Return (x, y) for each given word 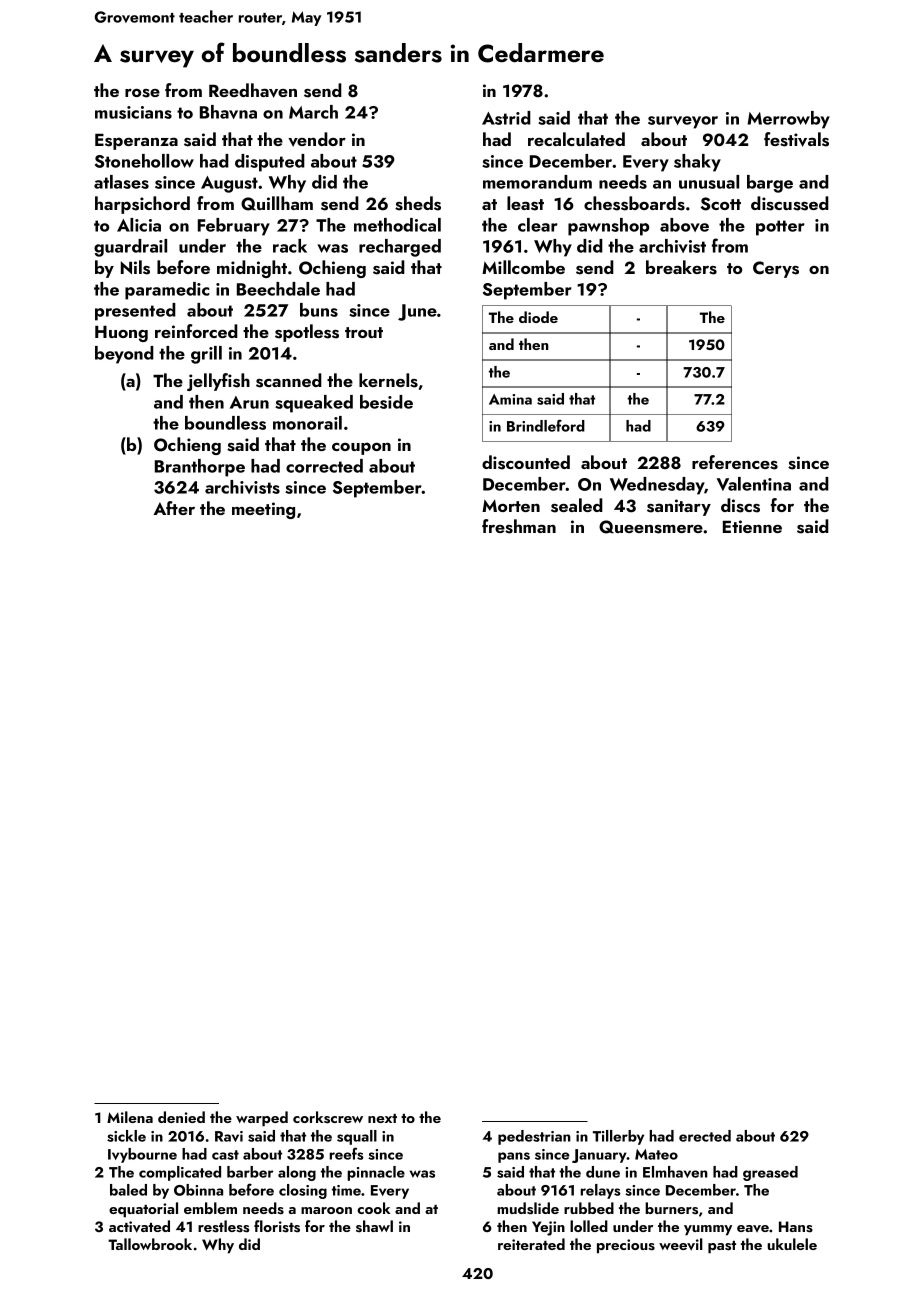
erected (705, 1136)
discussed (790, 203)
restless (223, 1226)
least (525, 203)
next (382, 1118)
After (174, 508)
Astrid (506, 118)
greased (770, 1173)
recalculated (576, 139)
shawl (374, 1226)
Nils (135, 267)
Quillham (277, 203)
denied (181, 1117)
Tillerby (618, 1137)
